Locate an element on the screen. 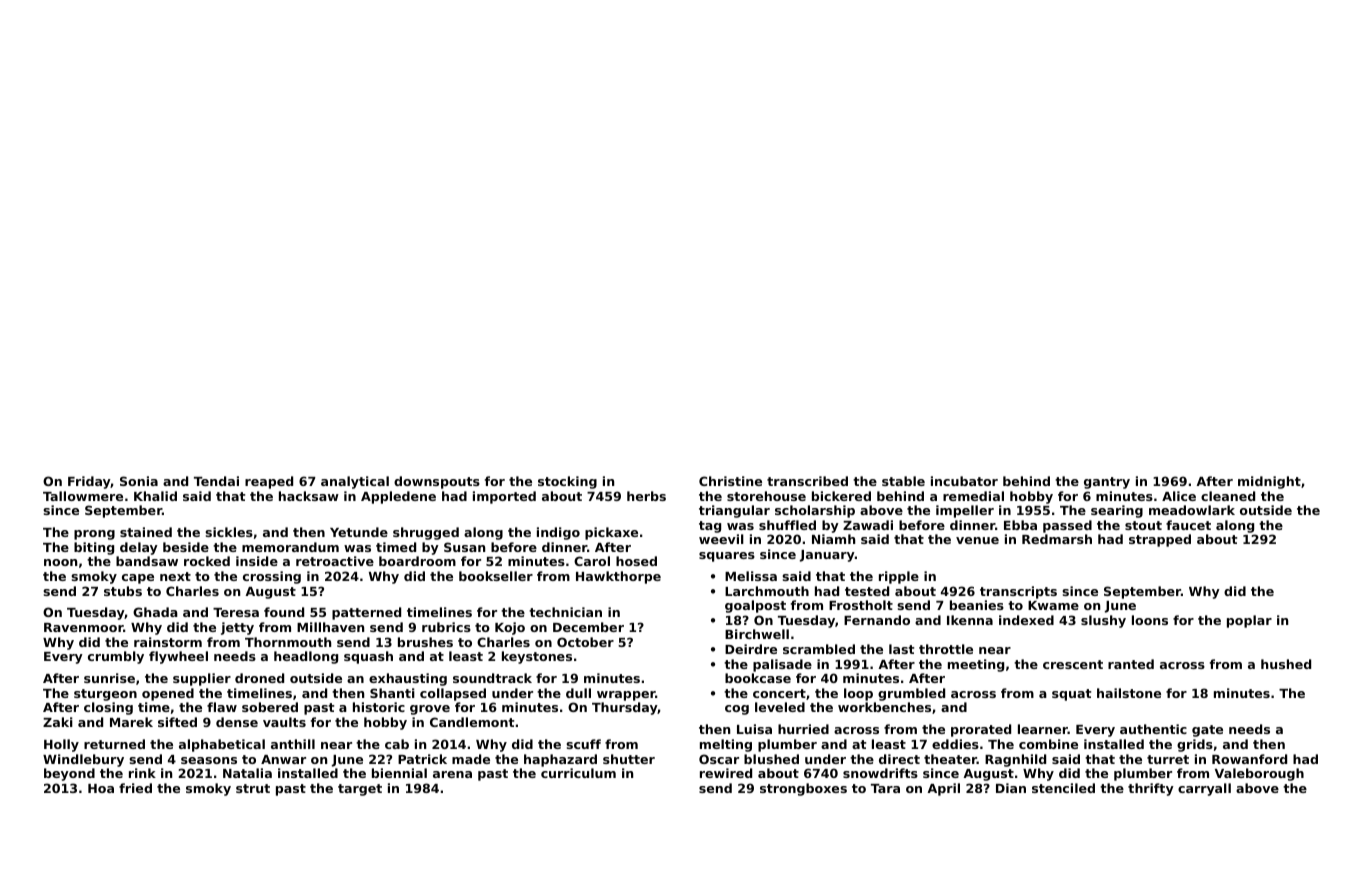 The width and height of the screenshot is (1372, 887). dull is located at coordinates (578, 693).
